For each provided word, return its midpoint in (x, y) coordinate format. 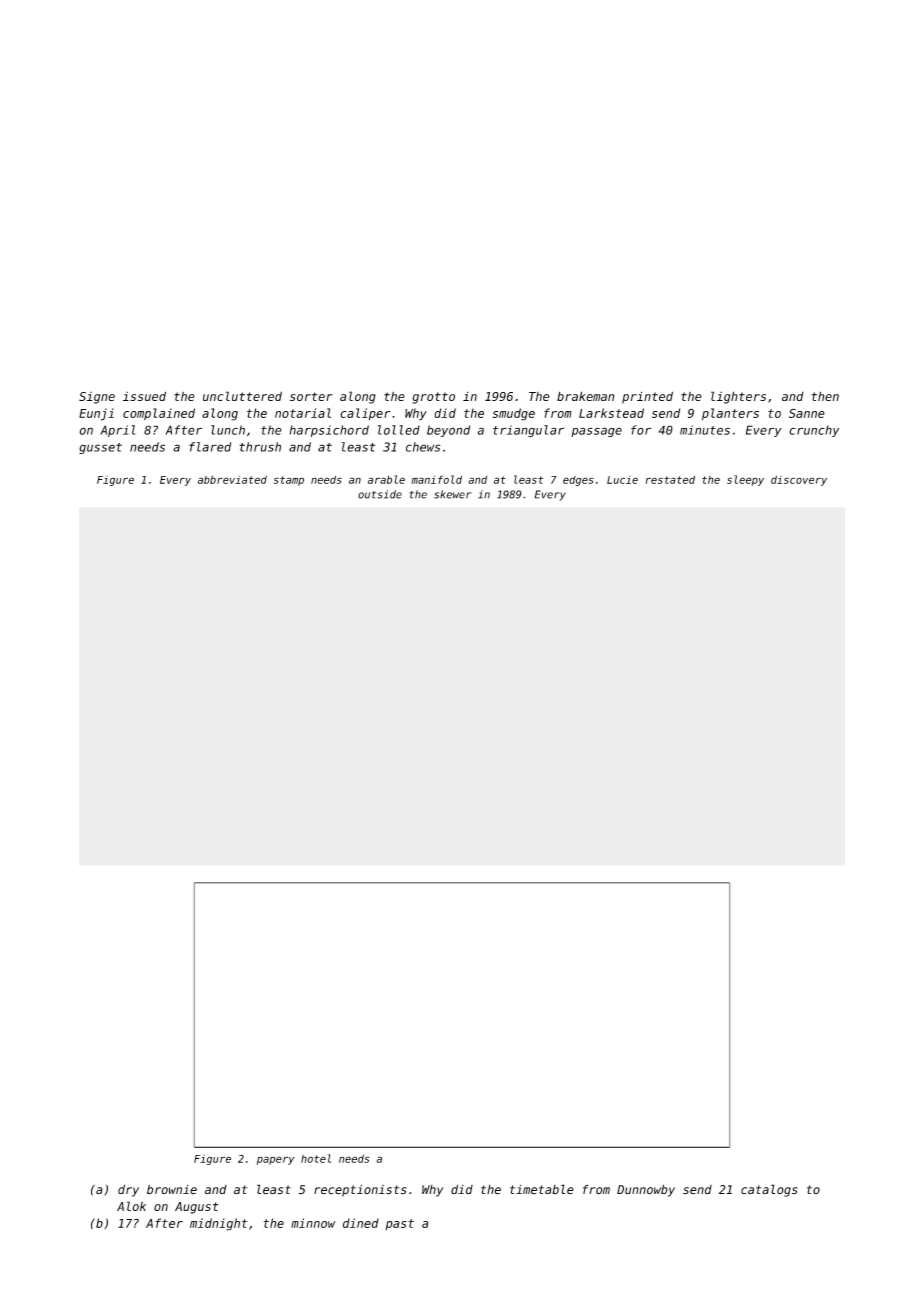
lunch (228, 430)
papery (275, 1160)
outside (380, 494)
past (399, 1224)
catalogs (769, 1190)
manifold (436, 479)
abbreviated (232, 479)
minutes (705, 430)
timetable (542, 1189)
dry (128, 1190)
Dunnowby (646, 1190)
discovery (799, 480)
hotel (316, 1158)
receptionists (360, 1190)
